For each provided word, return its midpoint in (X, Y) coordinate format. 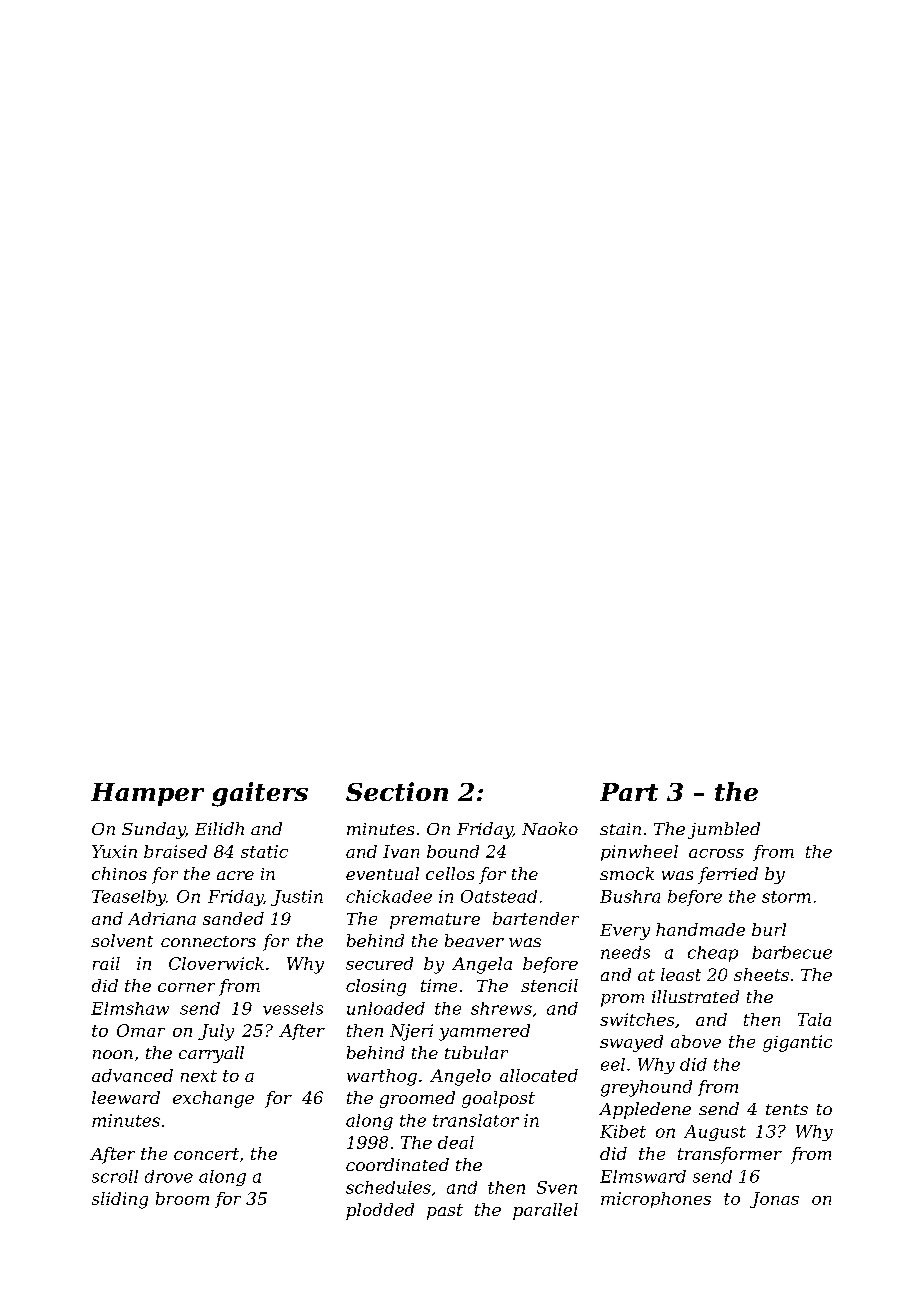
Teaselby (129, 898)
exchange (213, 1099)
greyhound (646, 1088)
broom (182, 1198)
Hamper (147, 794)
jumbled (724, 830)
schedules (388, 1187)
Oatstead (499, 896)
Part (629, 792)
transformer (730, 1155)
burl (769, 929)
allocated (539, 1075)
